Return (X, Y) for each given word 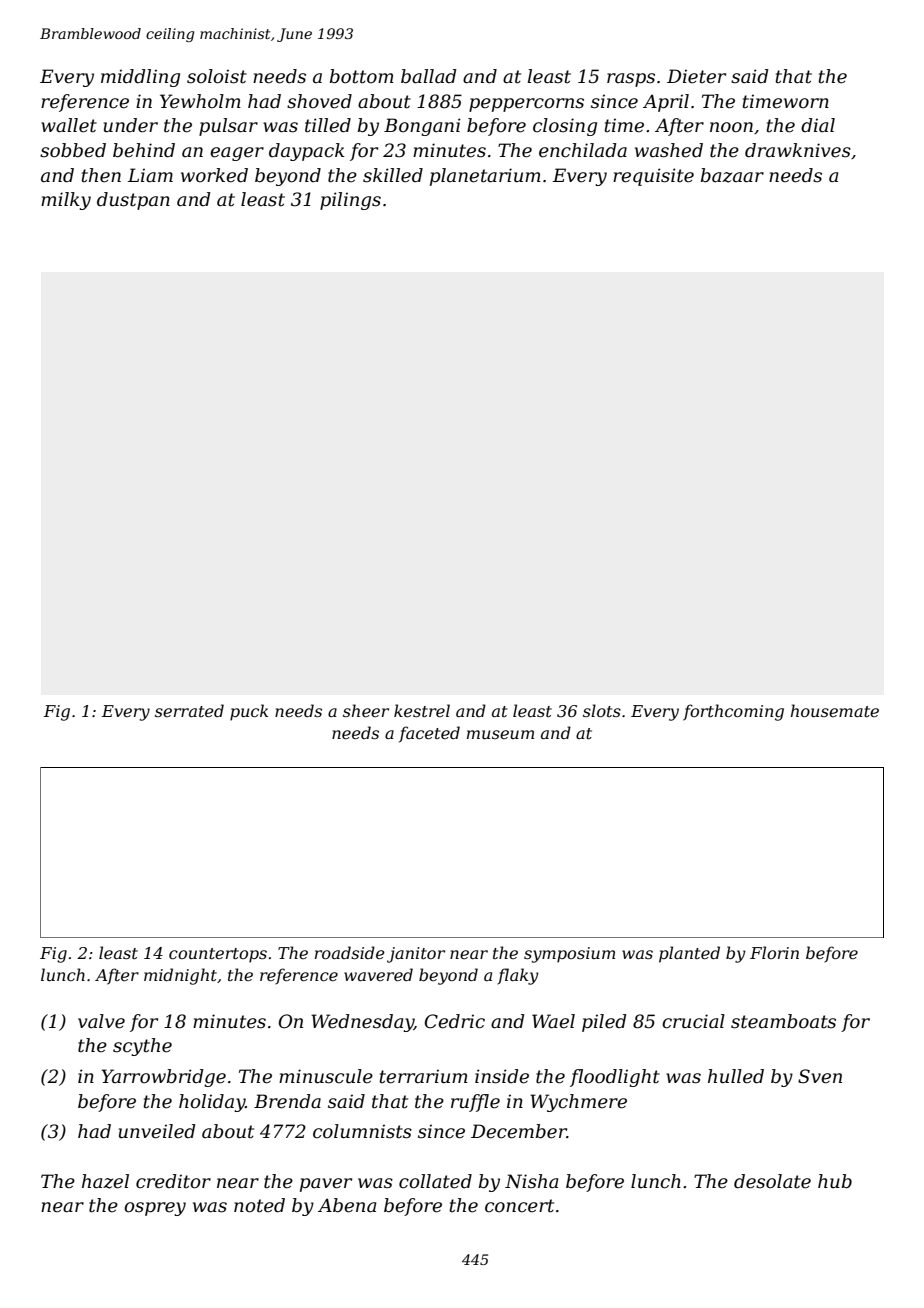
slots (602, 710)
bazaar (732, 175)
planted (689, 954)
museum (500, 734)
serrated (189, 710)
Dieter (696, 76)
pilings (350, 201)
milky (66, 201)
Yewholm (200, 101)
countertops (218, 955)
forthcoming (733, 712)
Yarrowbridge (163, 1078)
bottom (362, 76)
